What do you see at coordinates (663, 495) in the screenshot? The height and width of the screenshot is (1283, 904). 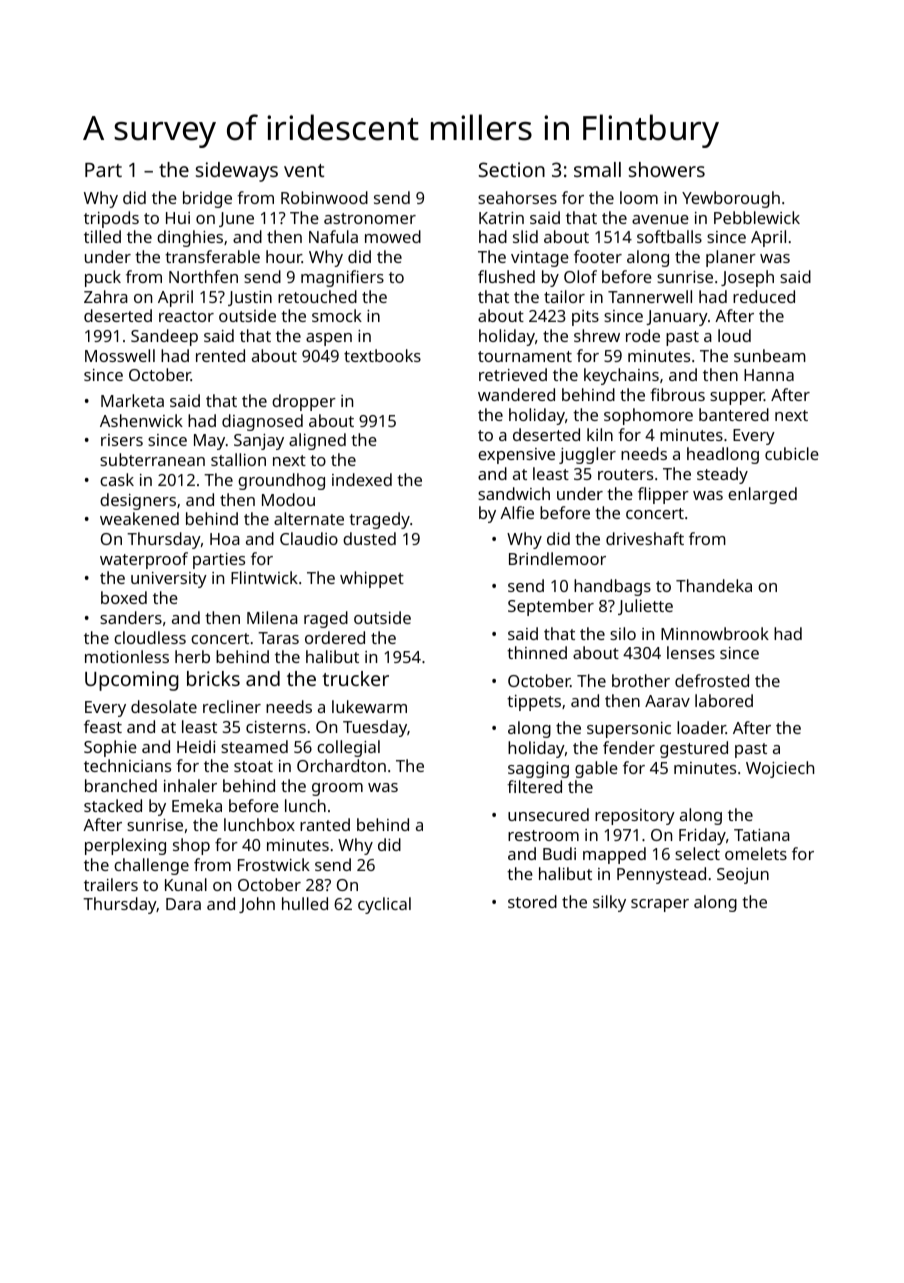 I see `flipper` at bounding box center [663, 495].
